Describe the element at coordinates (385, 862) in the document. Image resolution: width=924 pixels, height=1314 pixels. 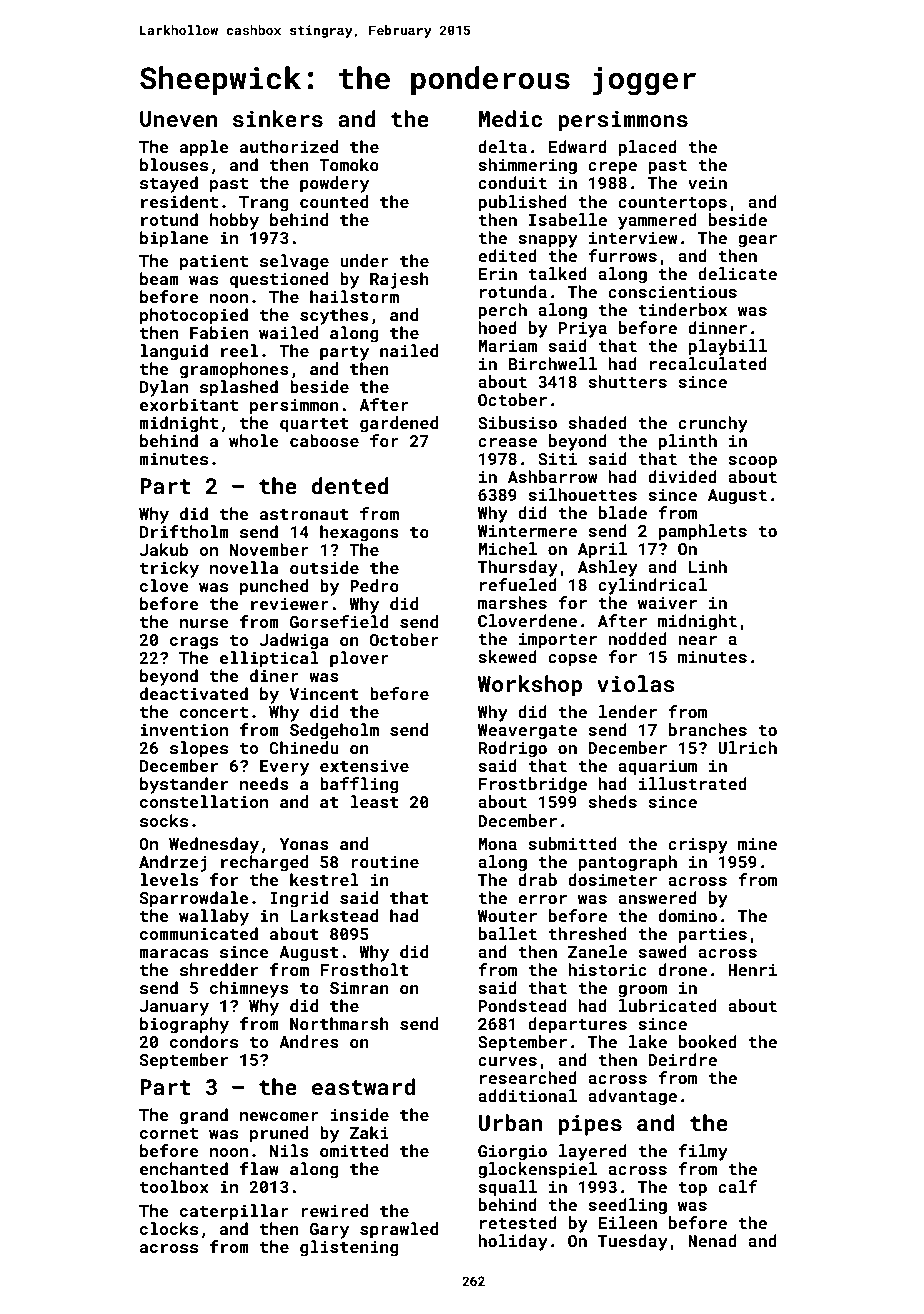
I see `routine` at that location.
